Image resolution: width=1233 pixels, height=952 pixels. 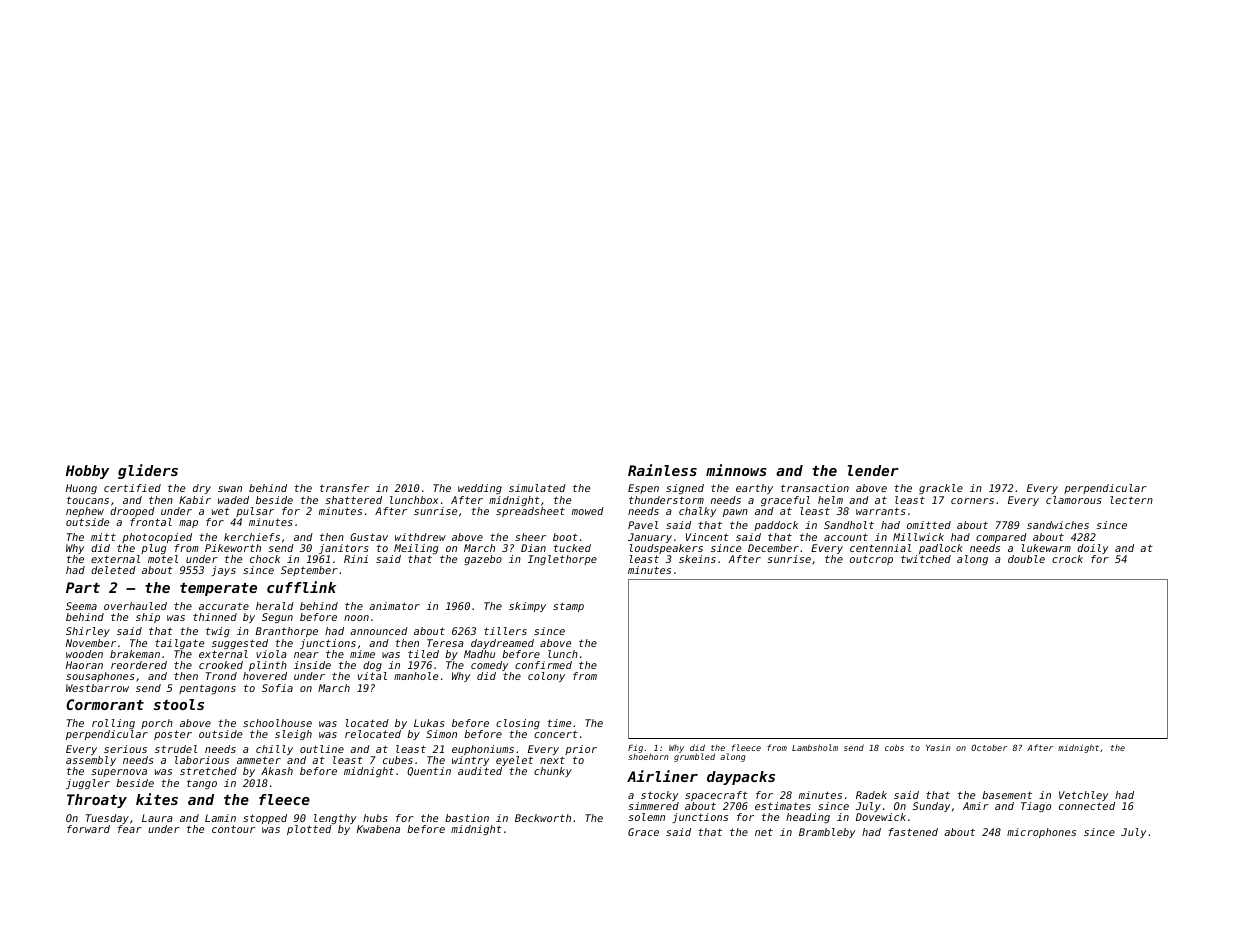 What do you see at coordinates (105, 704) in the page?
I see `Cormorant` at bounding box center [105, 704].
